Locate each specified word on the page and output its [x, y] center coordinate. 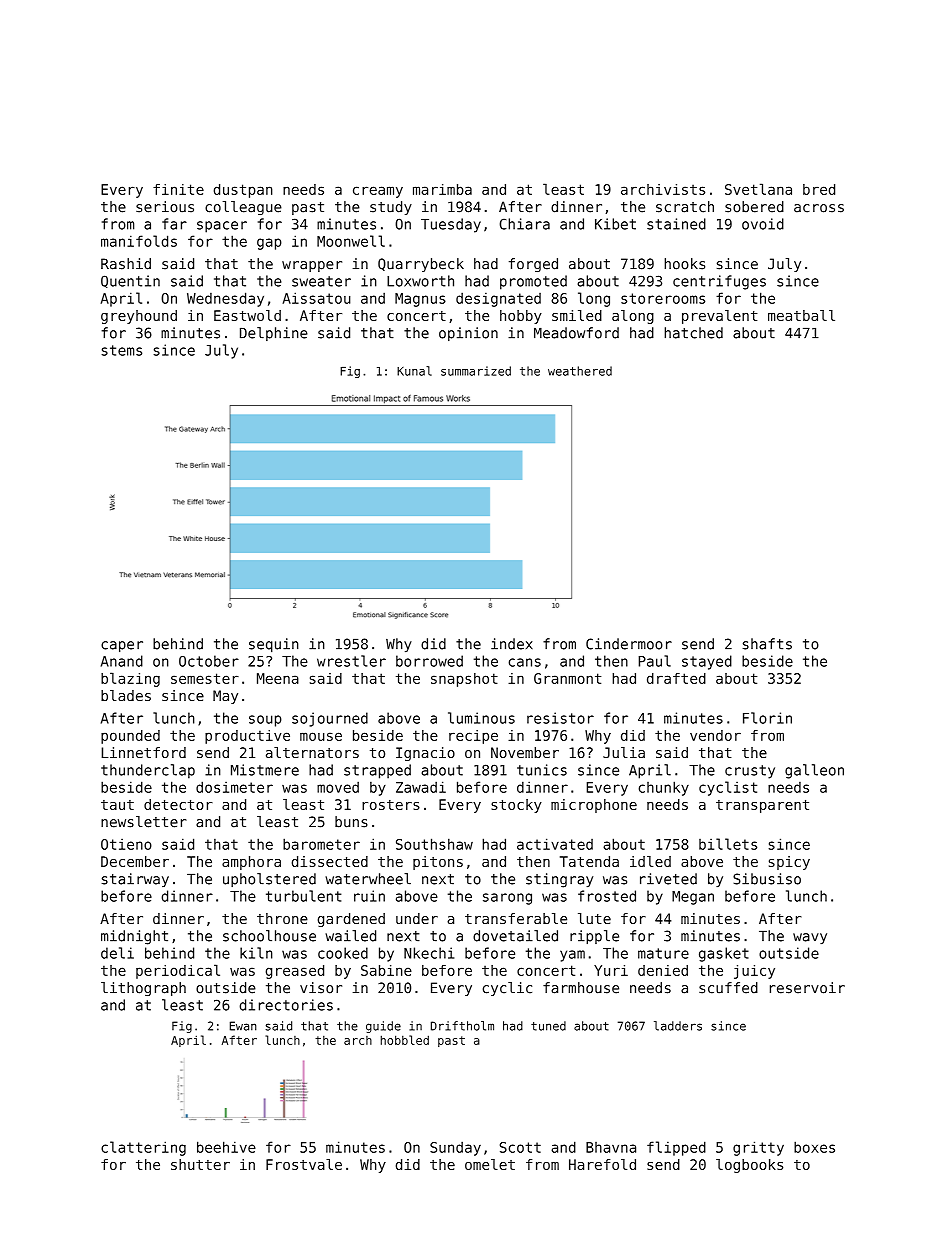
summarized [476, 371]
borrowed [429, 661]
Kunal [414, 371]
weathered [580, 371]
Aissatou [317, 298]
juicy [754, 972]
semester [205, 678]
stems [121, 350]
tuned [548, 1026]
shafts [767, 644]
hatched [693, 333]
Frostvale [304, 1164]
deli [117, 953]
